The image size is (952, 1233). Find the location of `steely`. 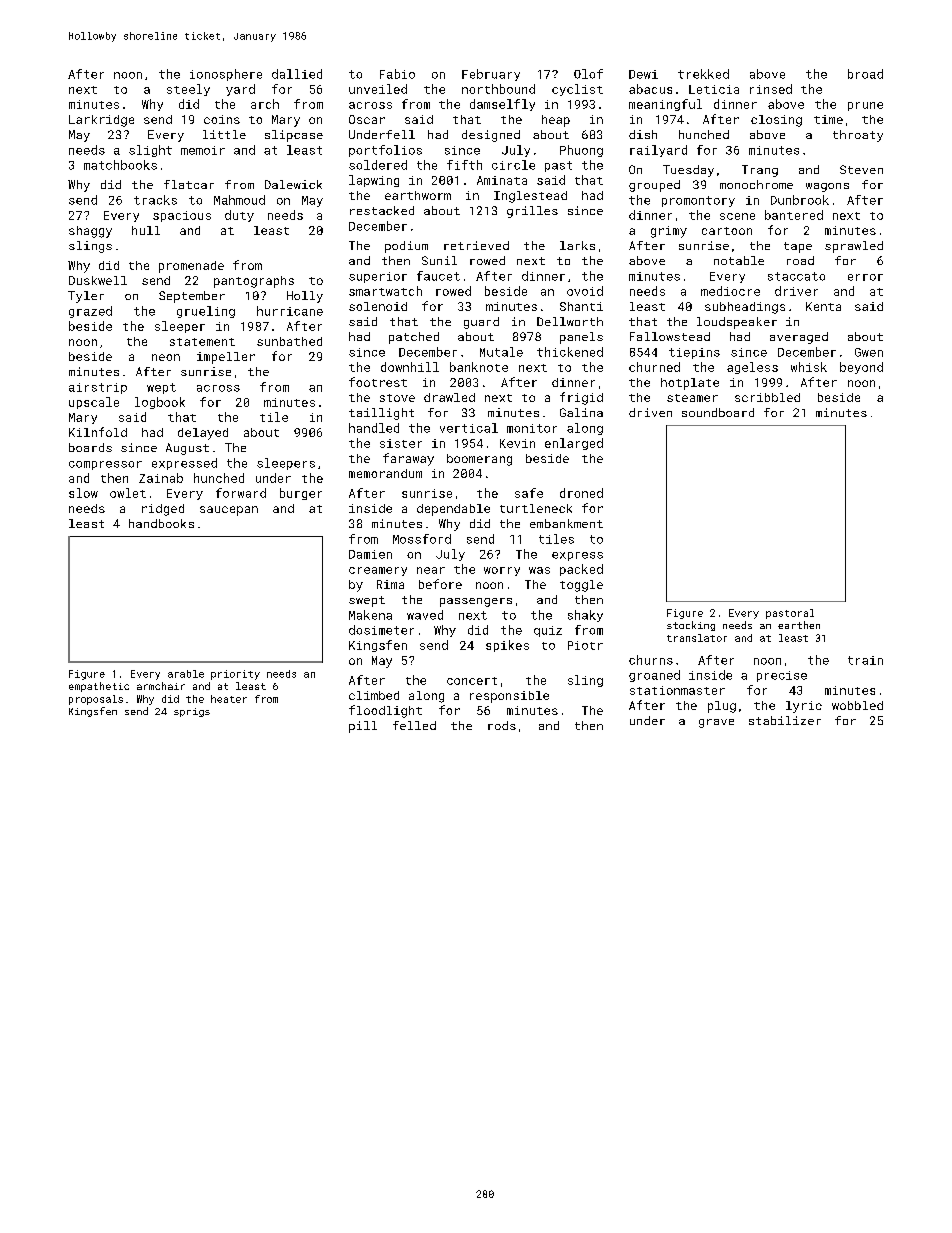

steely is located at coordinates (188, 90).
